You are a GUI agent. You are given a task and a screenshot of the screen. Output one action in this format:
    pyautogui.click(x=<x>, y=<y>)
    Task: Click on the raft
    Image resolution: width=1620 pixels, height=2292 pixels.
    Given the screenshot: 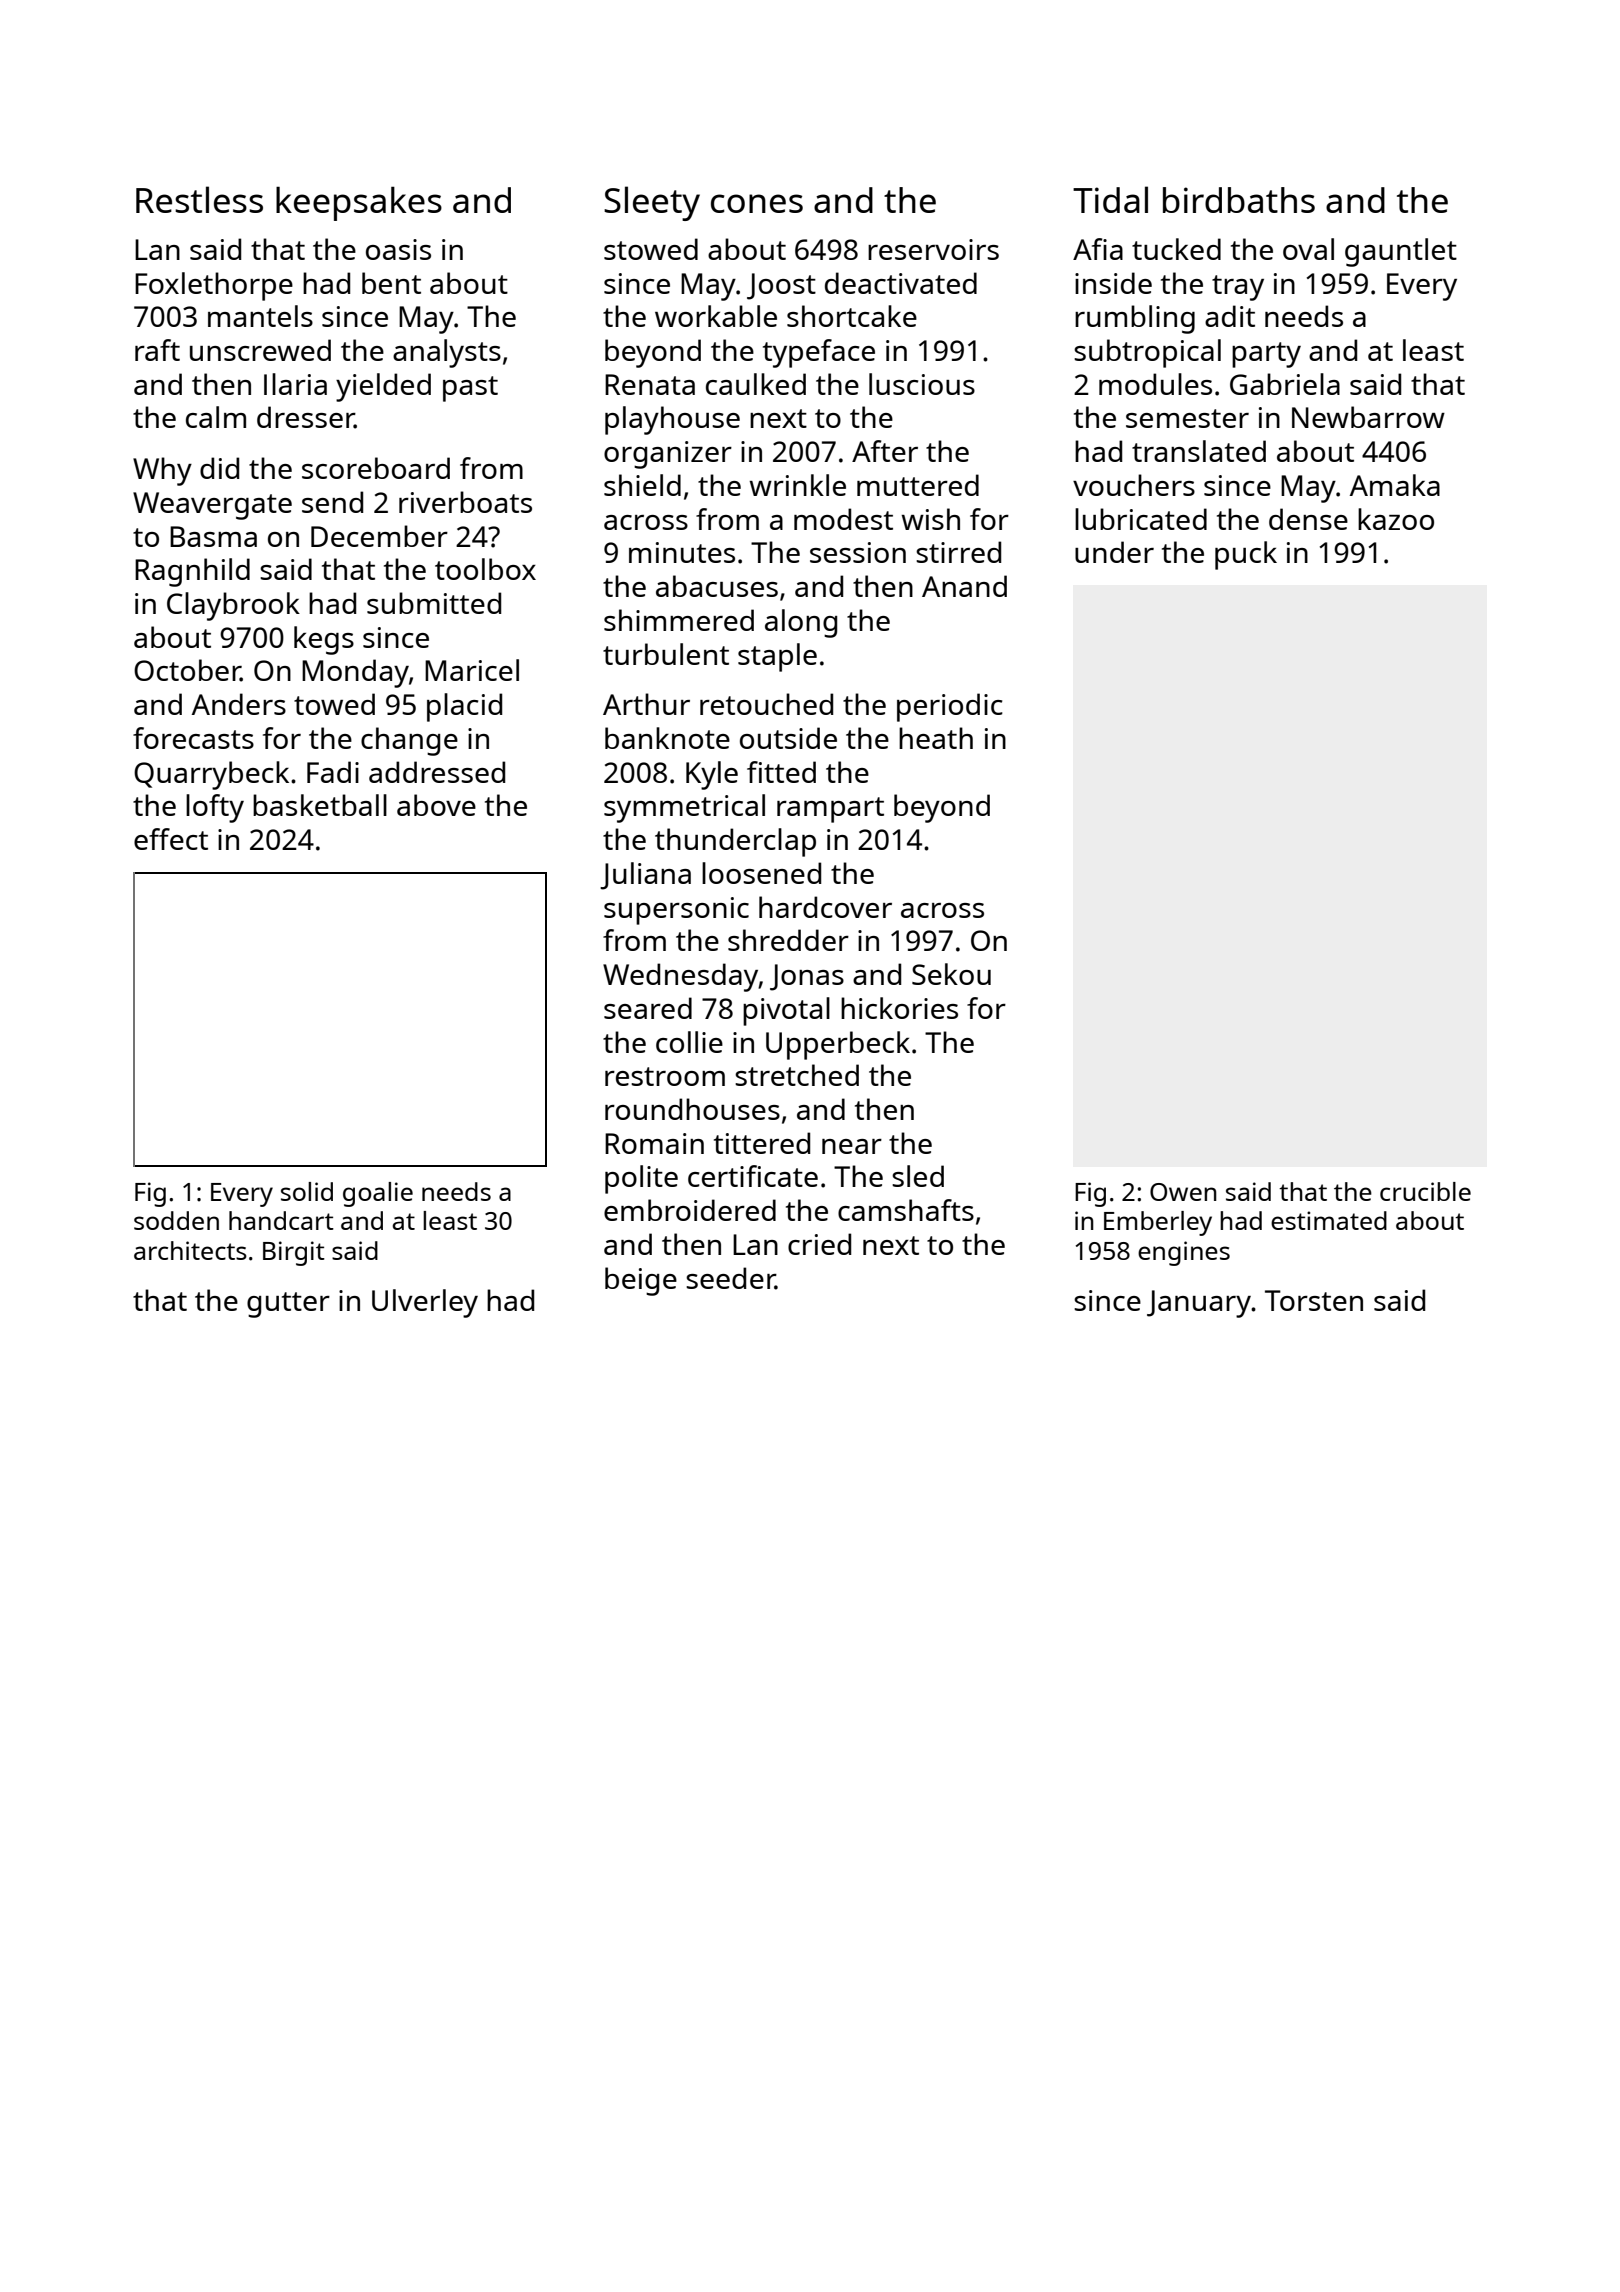 What is the action you would take?
    pyautogui.click(x=157, y=350)
